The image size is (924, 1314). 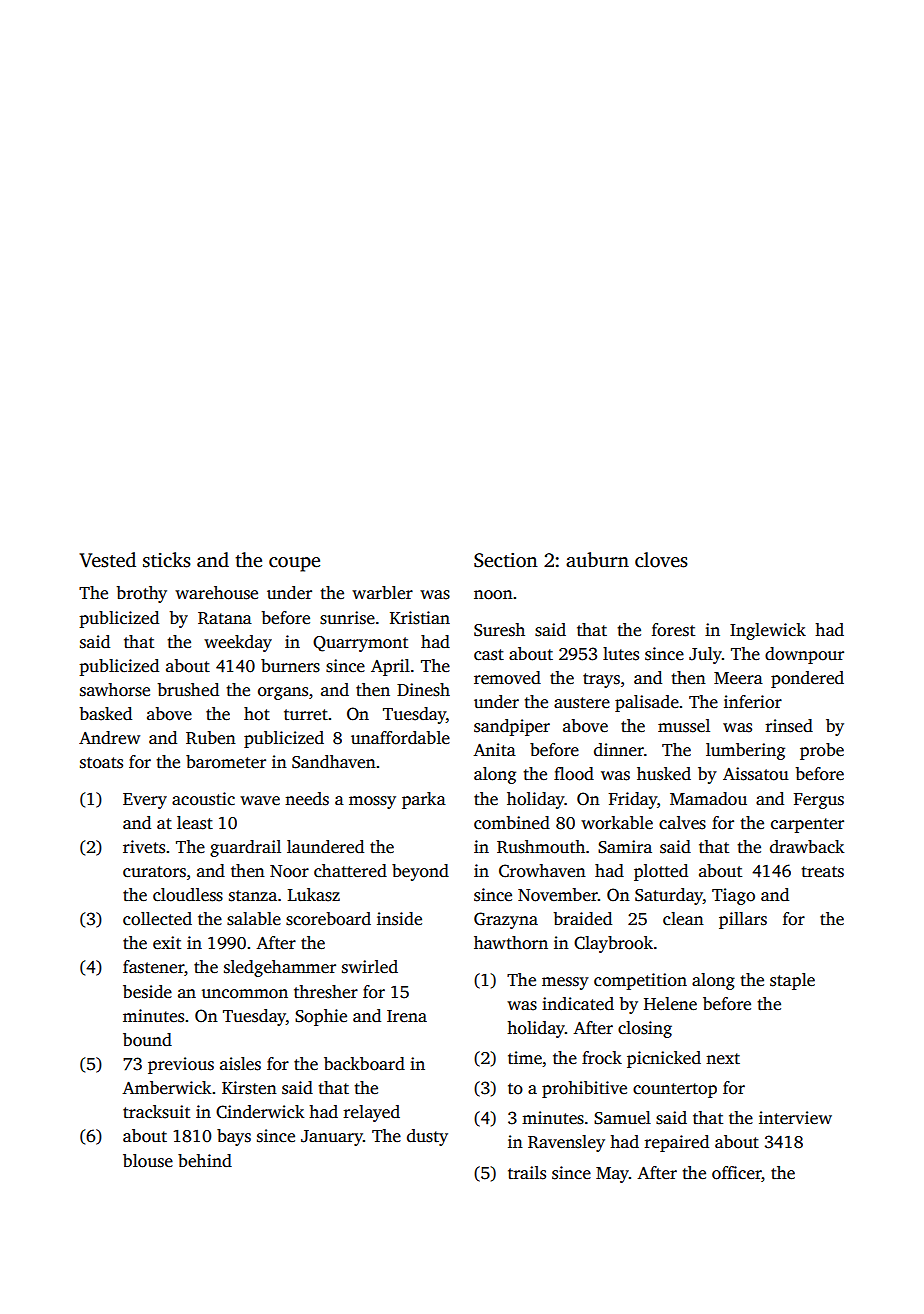 What do you see at coordinates (147, 992) in the screenshot?
I see `beside` at bounding box center [147, 992].
